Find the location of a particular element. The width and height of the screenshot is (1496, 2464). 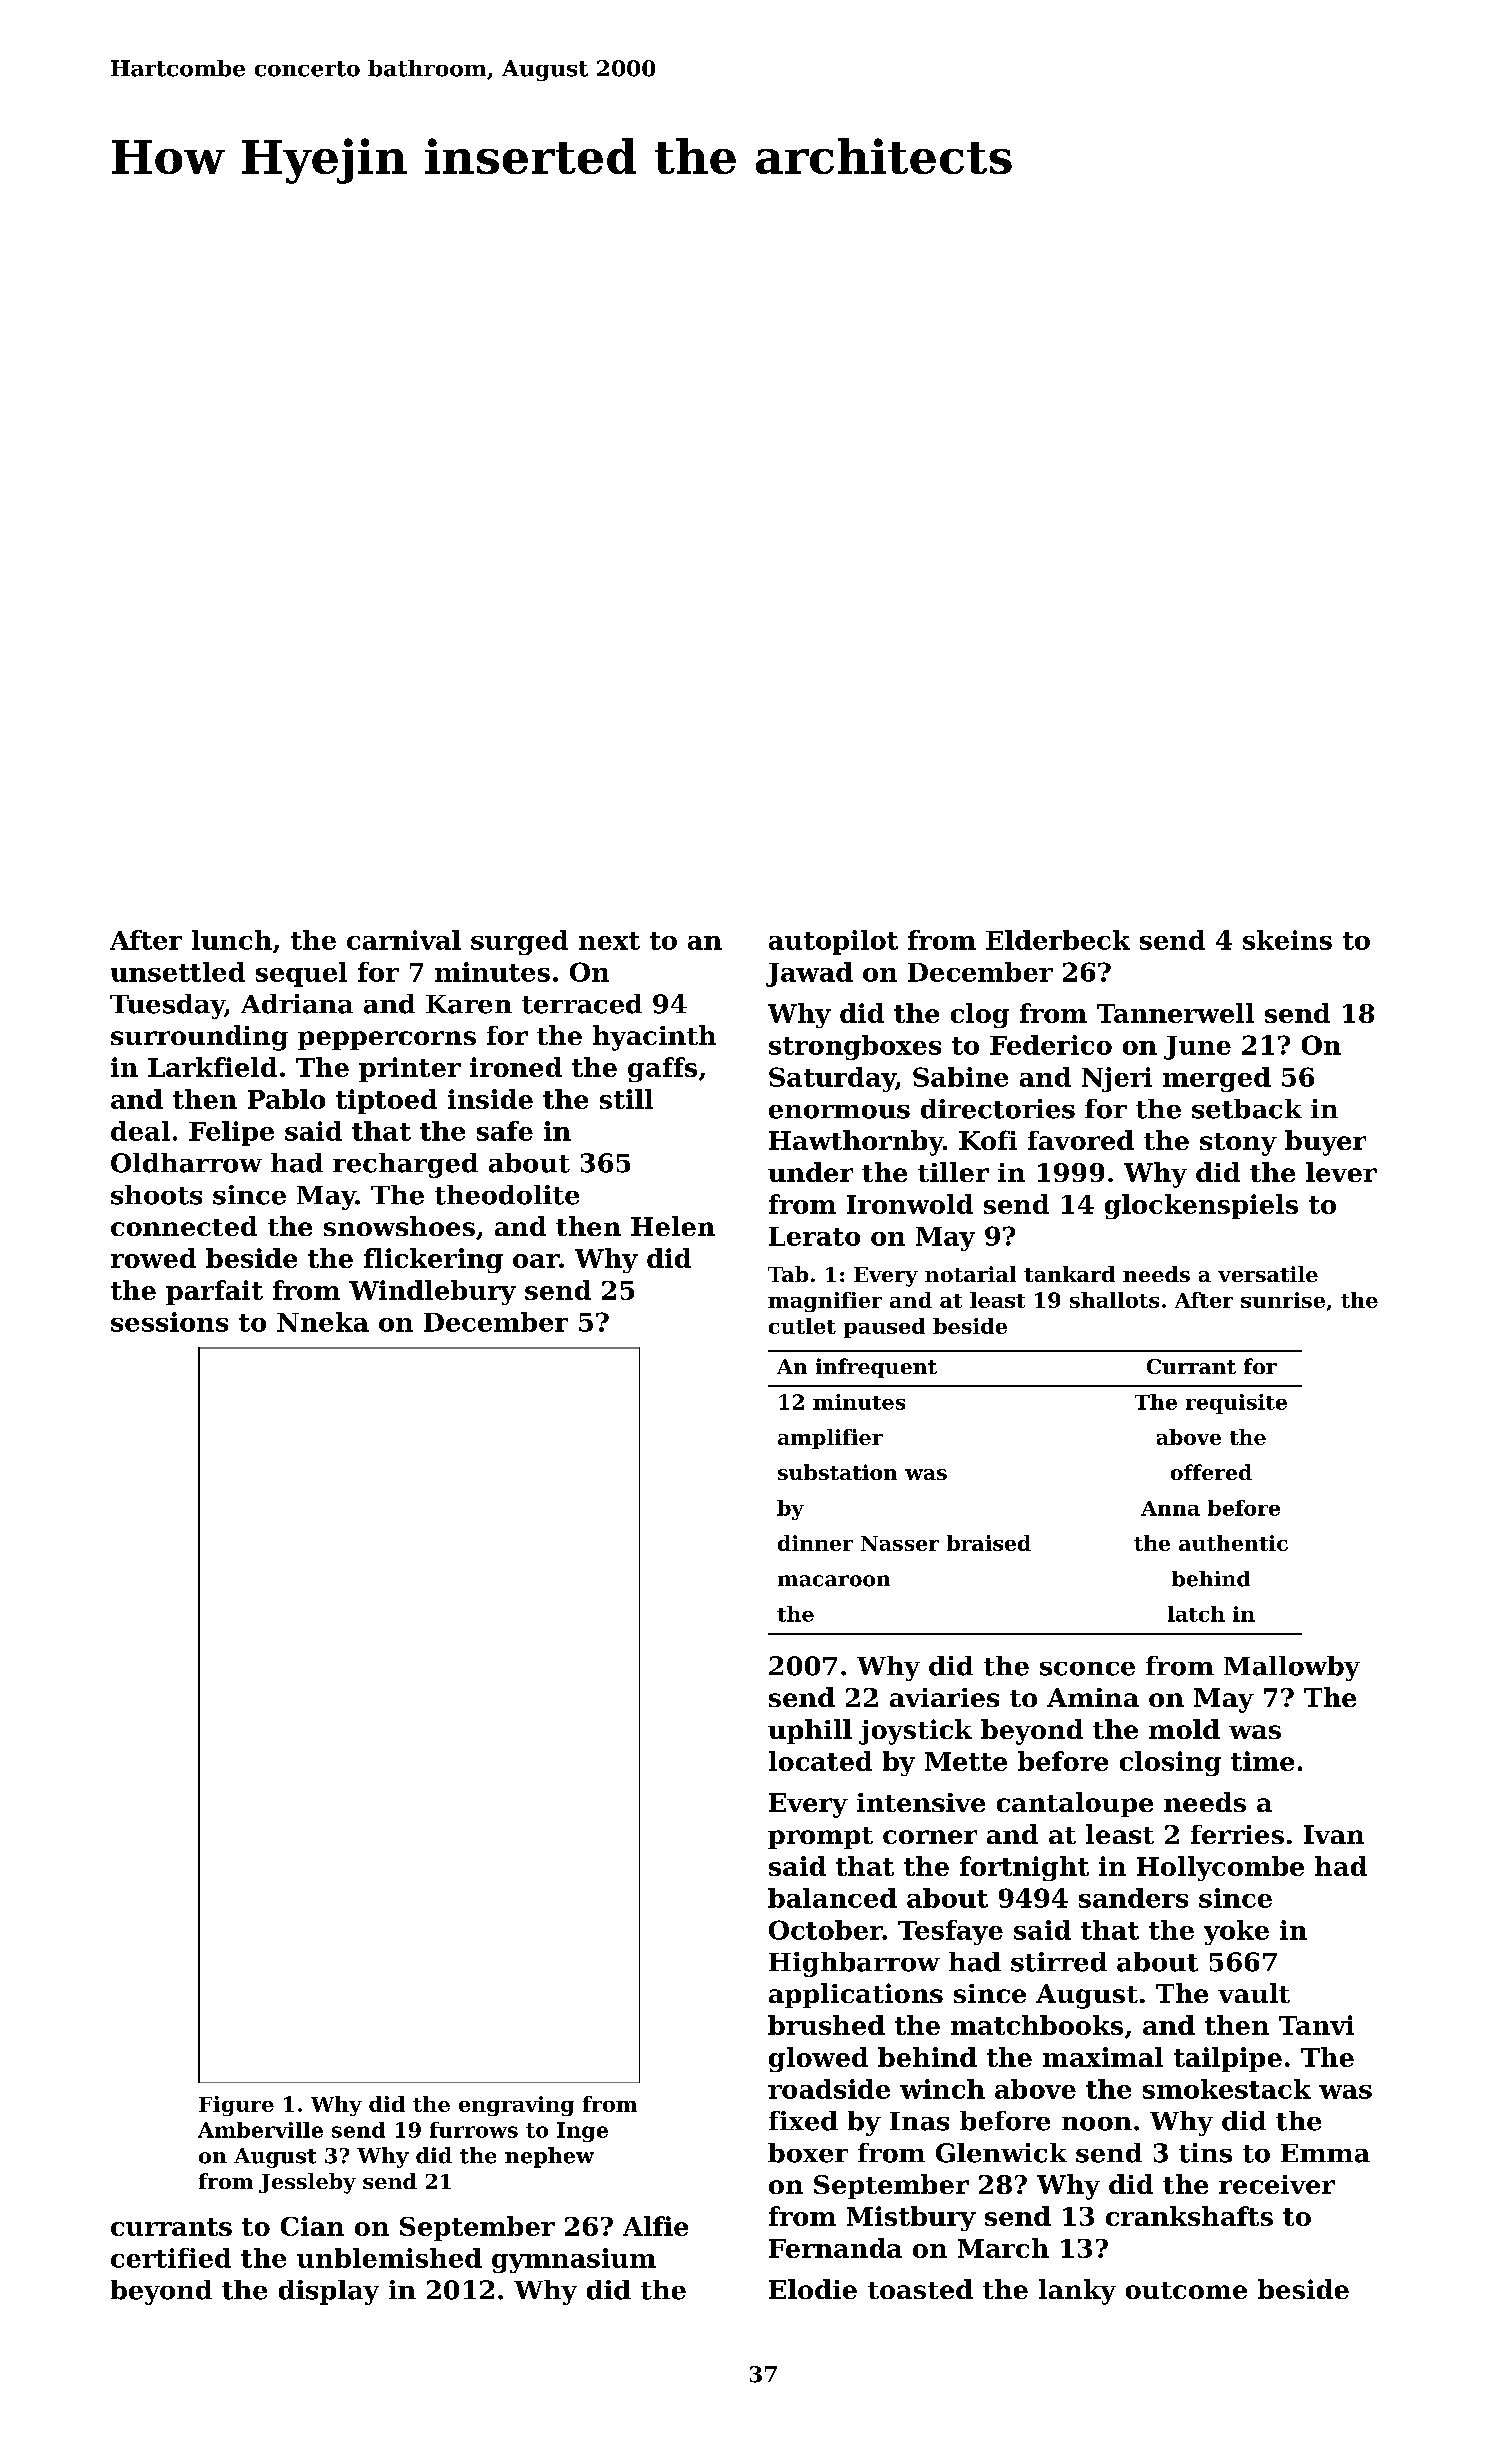

Nneka is located at coordinates (323, 1322).
